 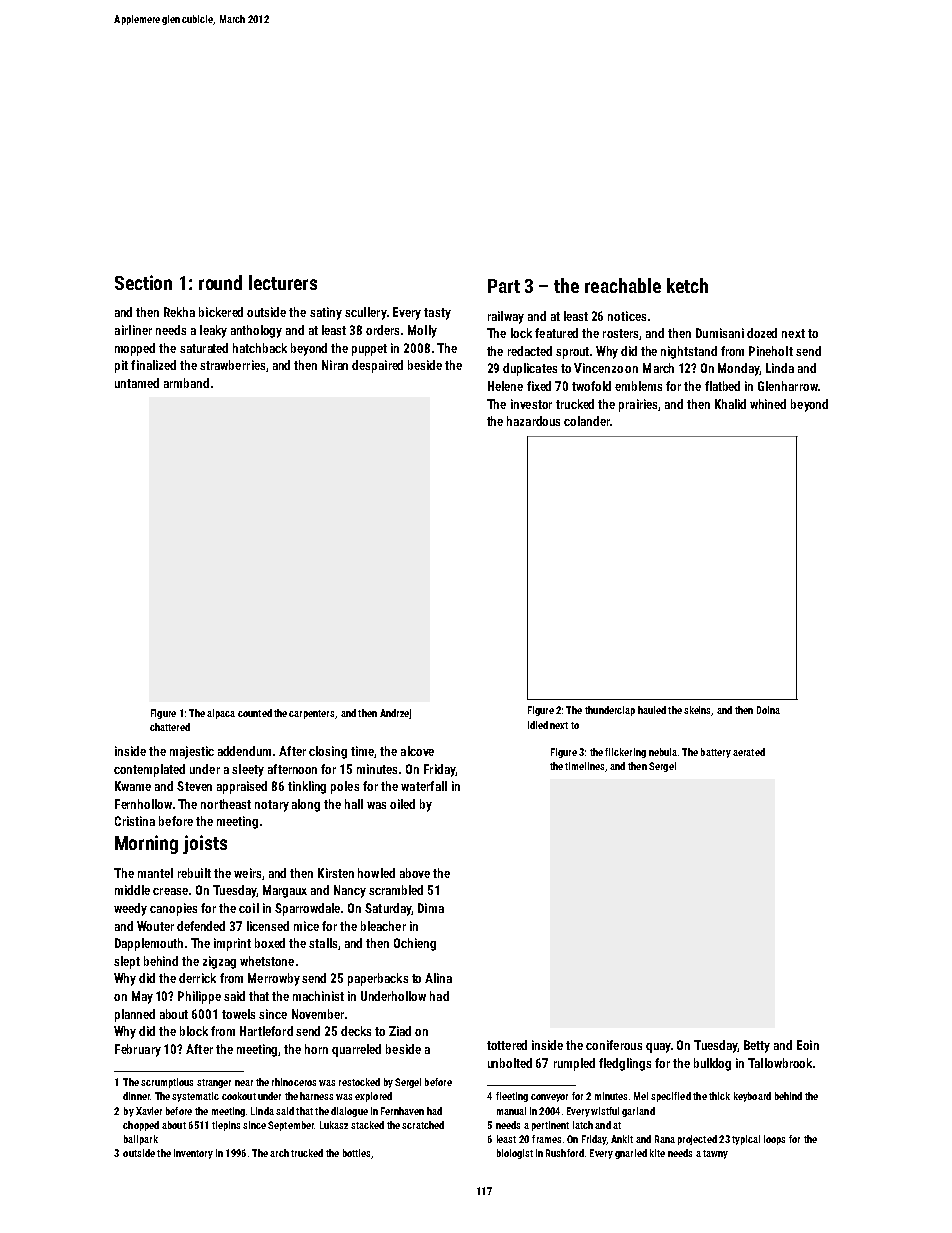 What do you see at coordinates (220, 282) in the image?
I see `round` at bounding box center [220, 282].
